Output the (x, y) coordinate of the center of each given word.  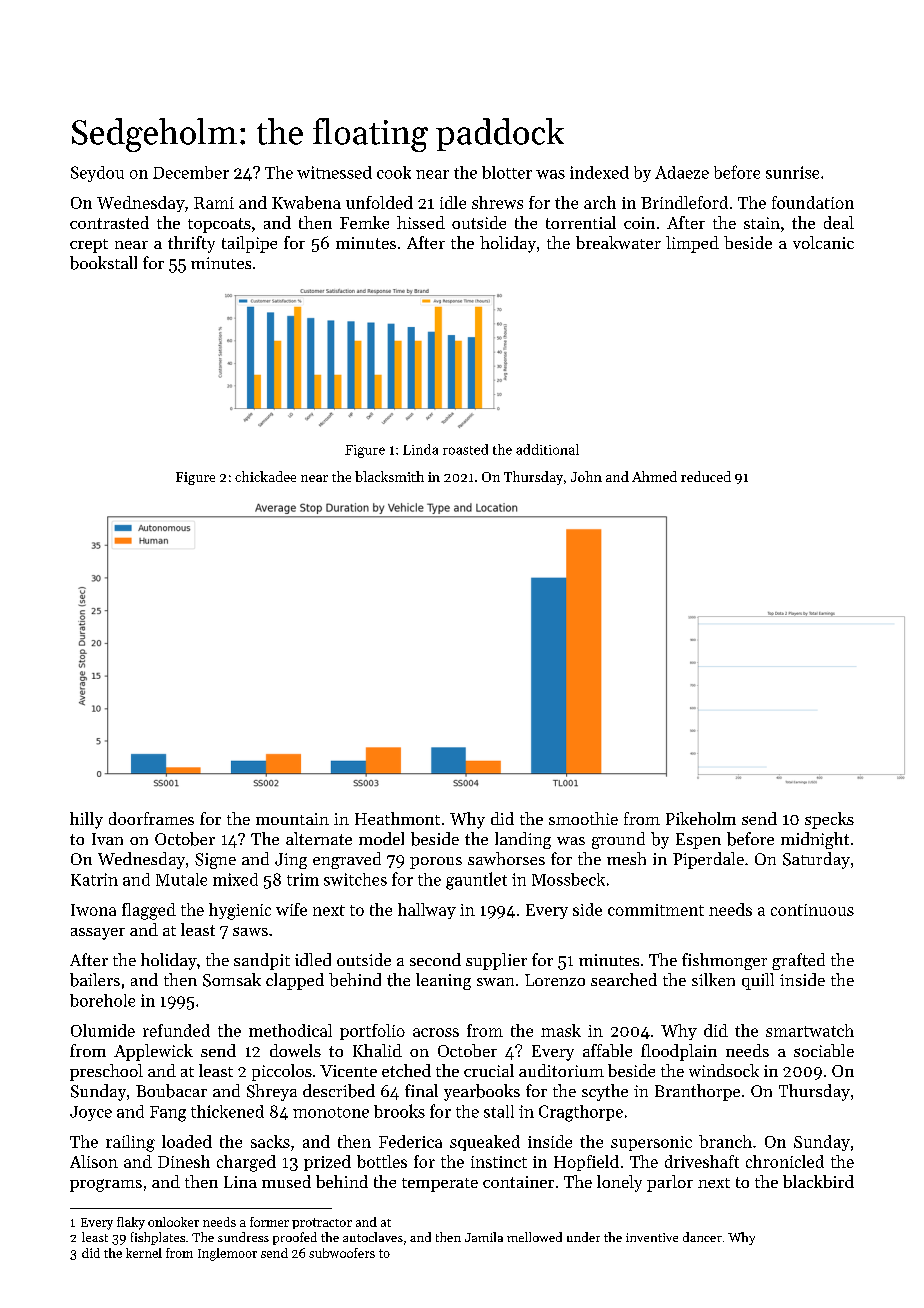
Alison (94, 1161)
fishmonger (724, 961)
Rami (214, 203)
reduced (706, 476)
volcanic (823, 242)
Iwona (93, 910)
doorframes (151, 818)
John (586, 476)
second (435, 959)
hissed (421, 222)
